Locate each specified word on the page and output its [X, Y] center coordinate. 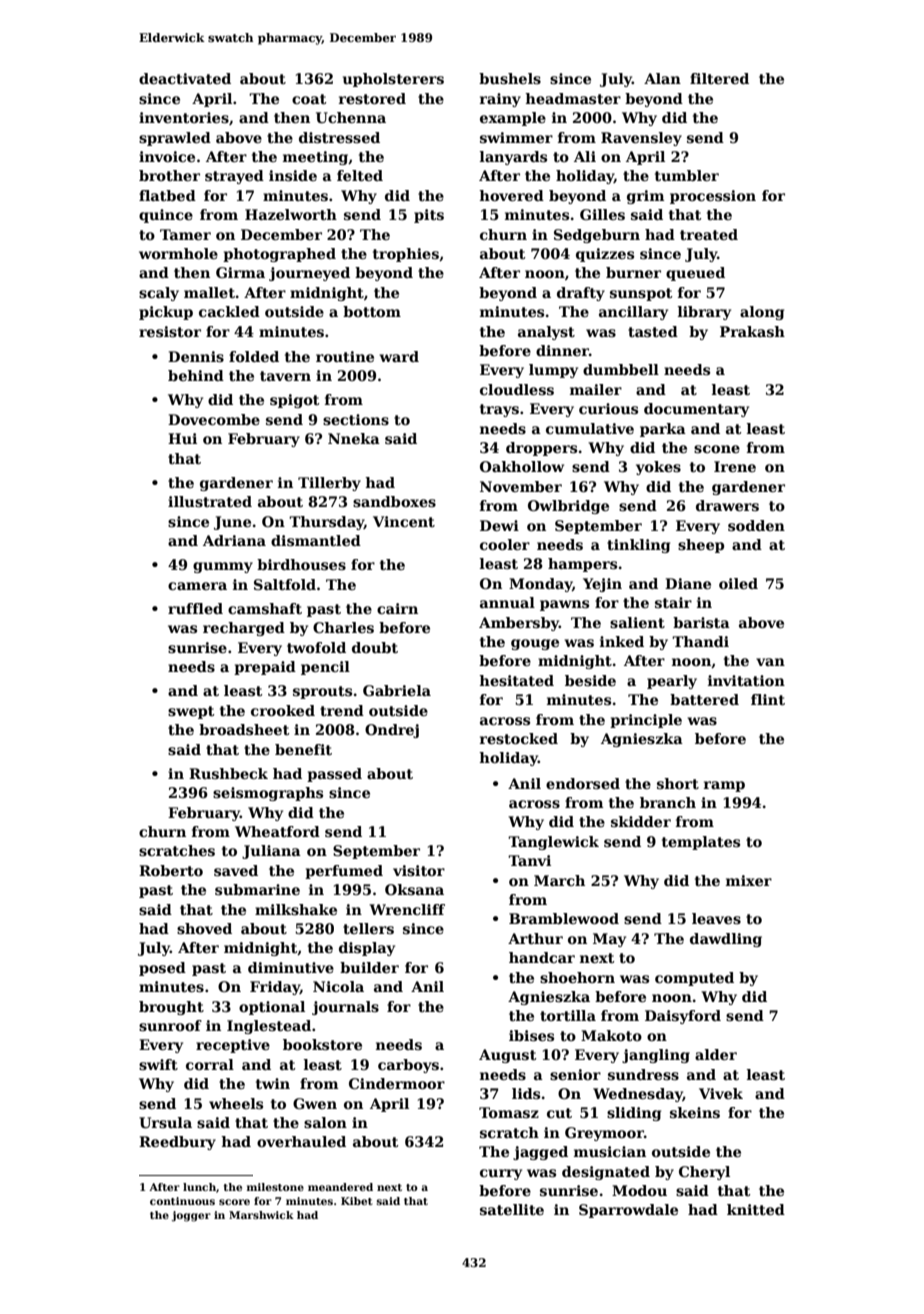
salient [637, 622]
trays [499, 410]
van [770, 662]
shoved [204, 928]
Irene [735, 466]
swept [191, 712]
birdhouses [301, 564]
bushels [510, 78]
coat [309, 99]
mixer [749, 880]
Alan [662, 78]
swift [158, 1064]
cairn [397, 608]
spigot [295, 401]
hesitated [516, 680]
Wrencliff [407, 909]
